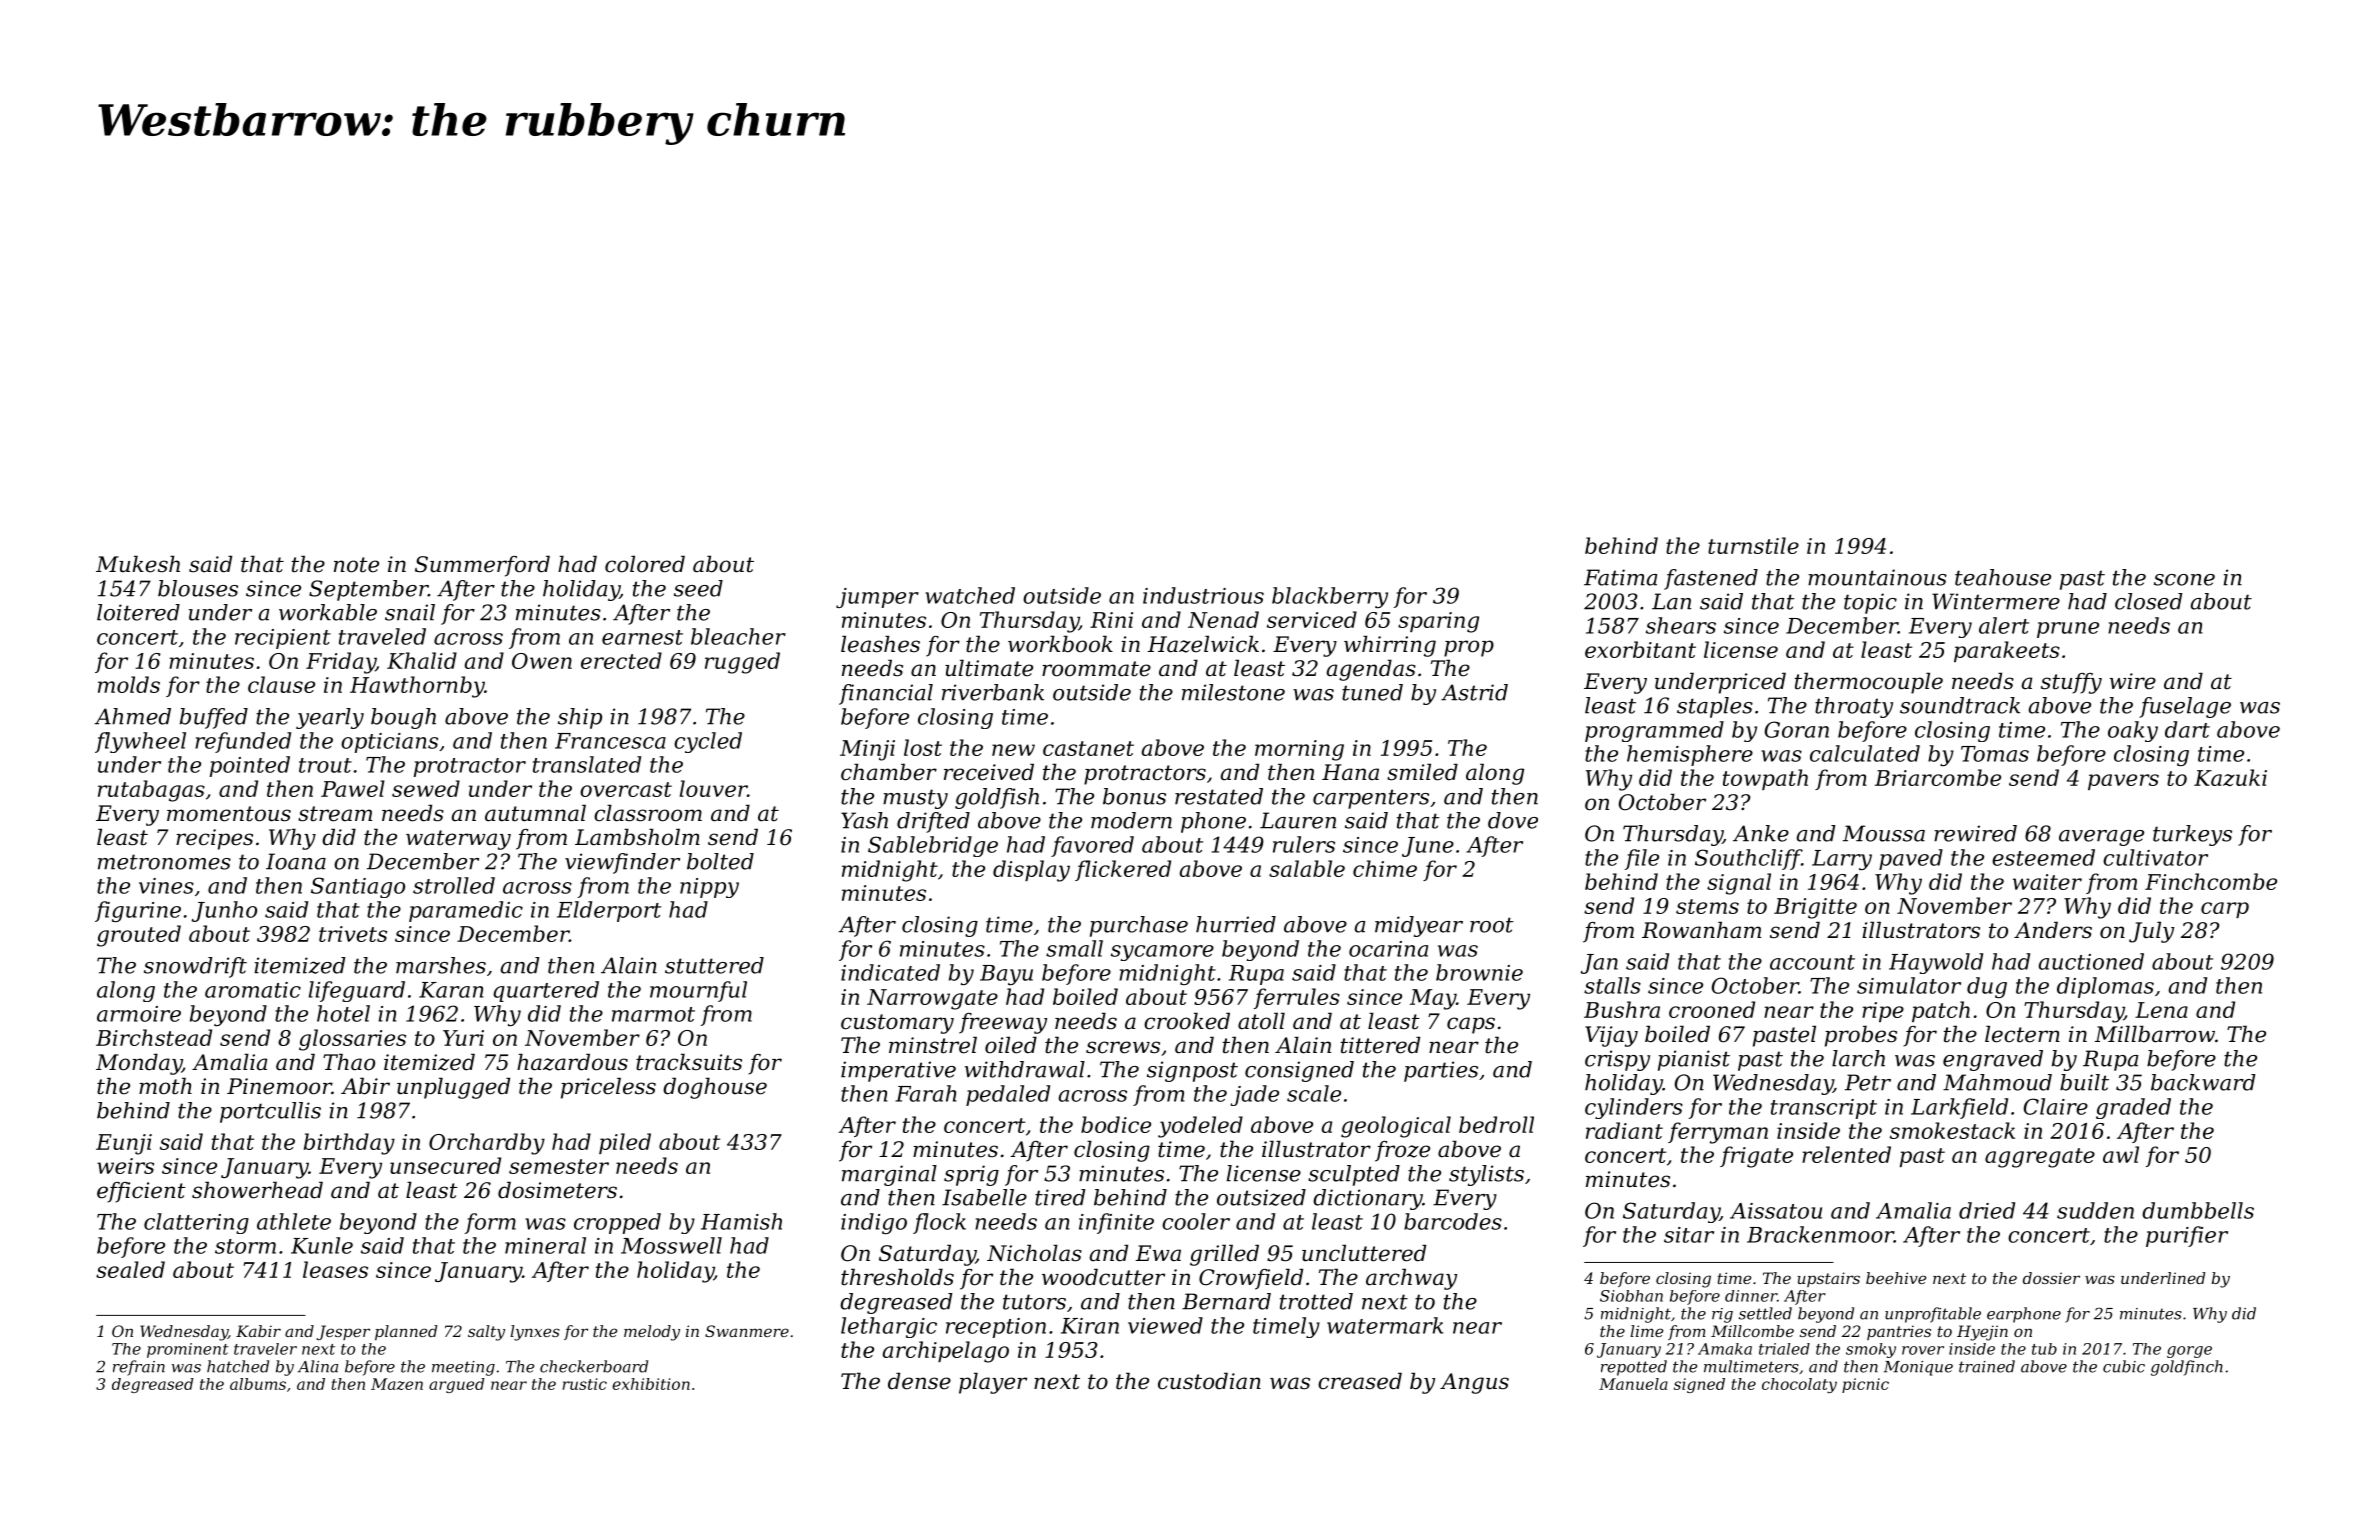  I want to click on dosimeters, so click(557, 1190).
